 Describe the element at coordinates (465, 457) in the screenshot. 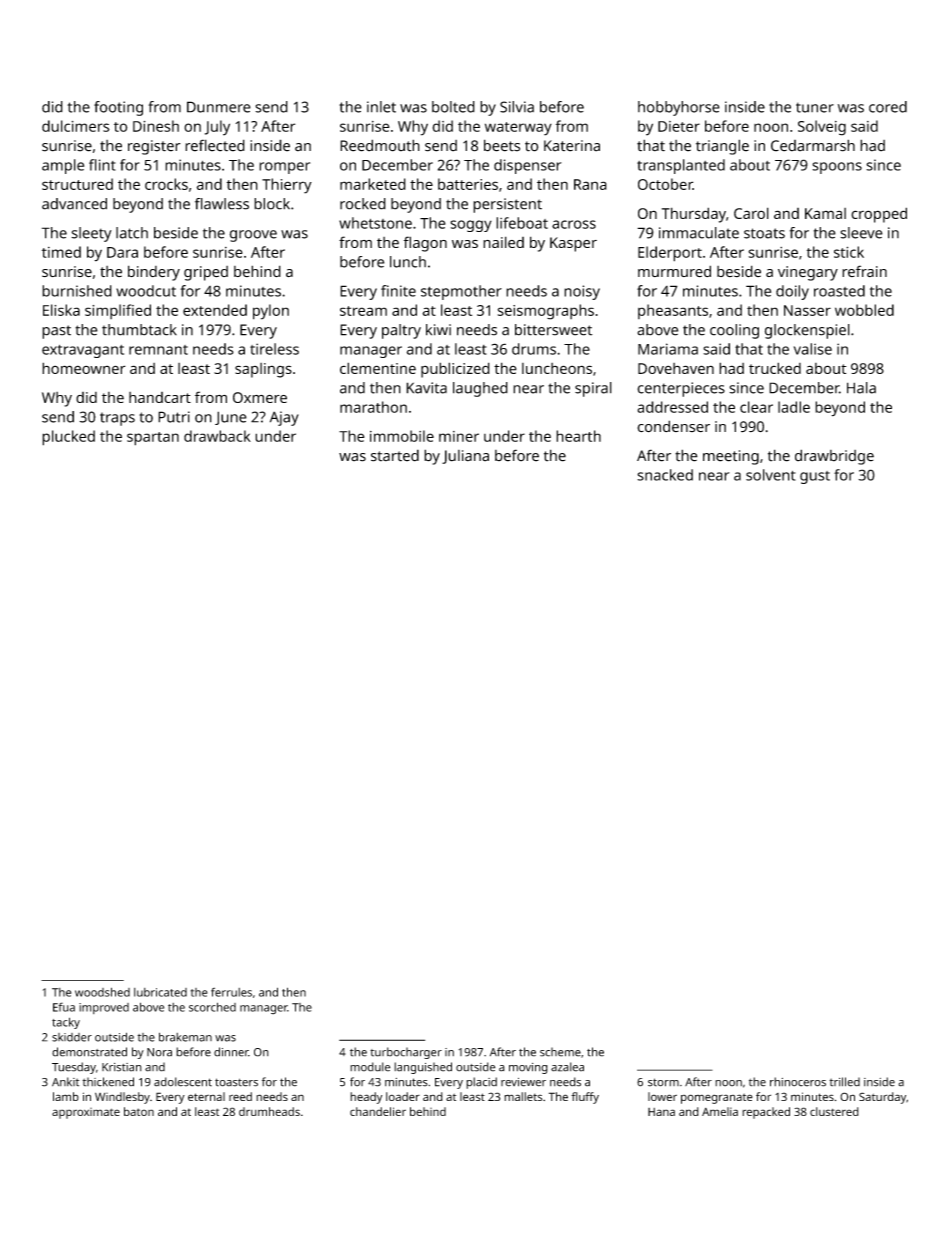

I see `Juliana` at that location.
